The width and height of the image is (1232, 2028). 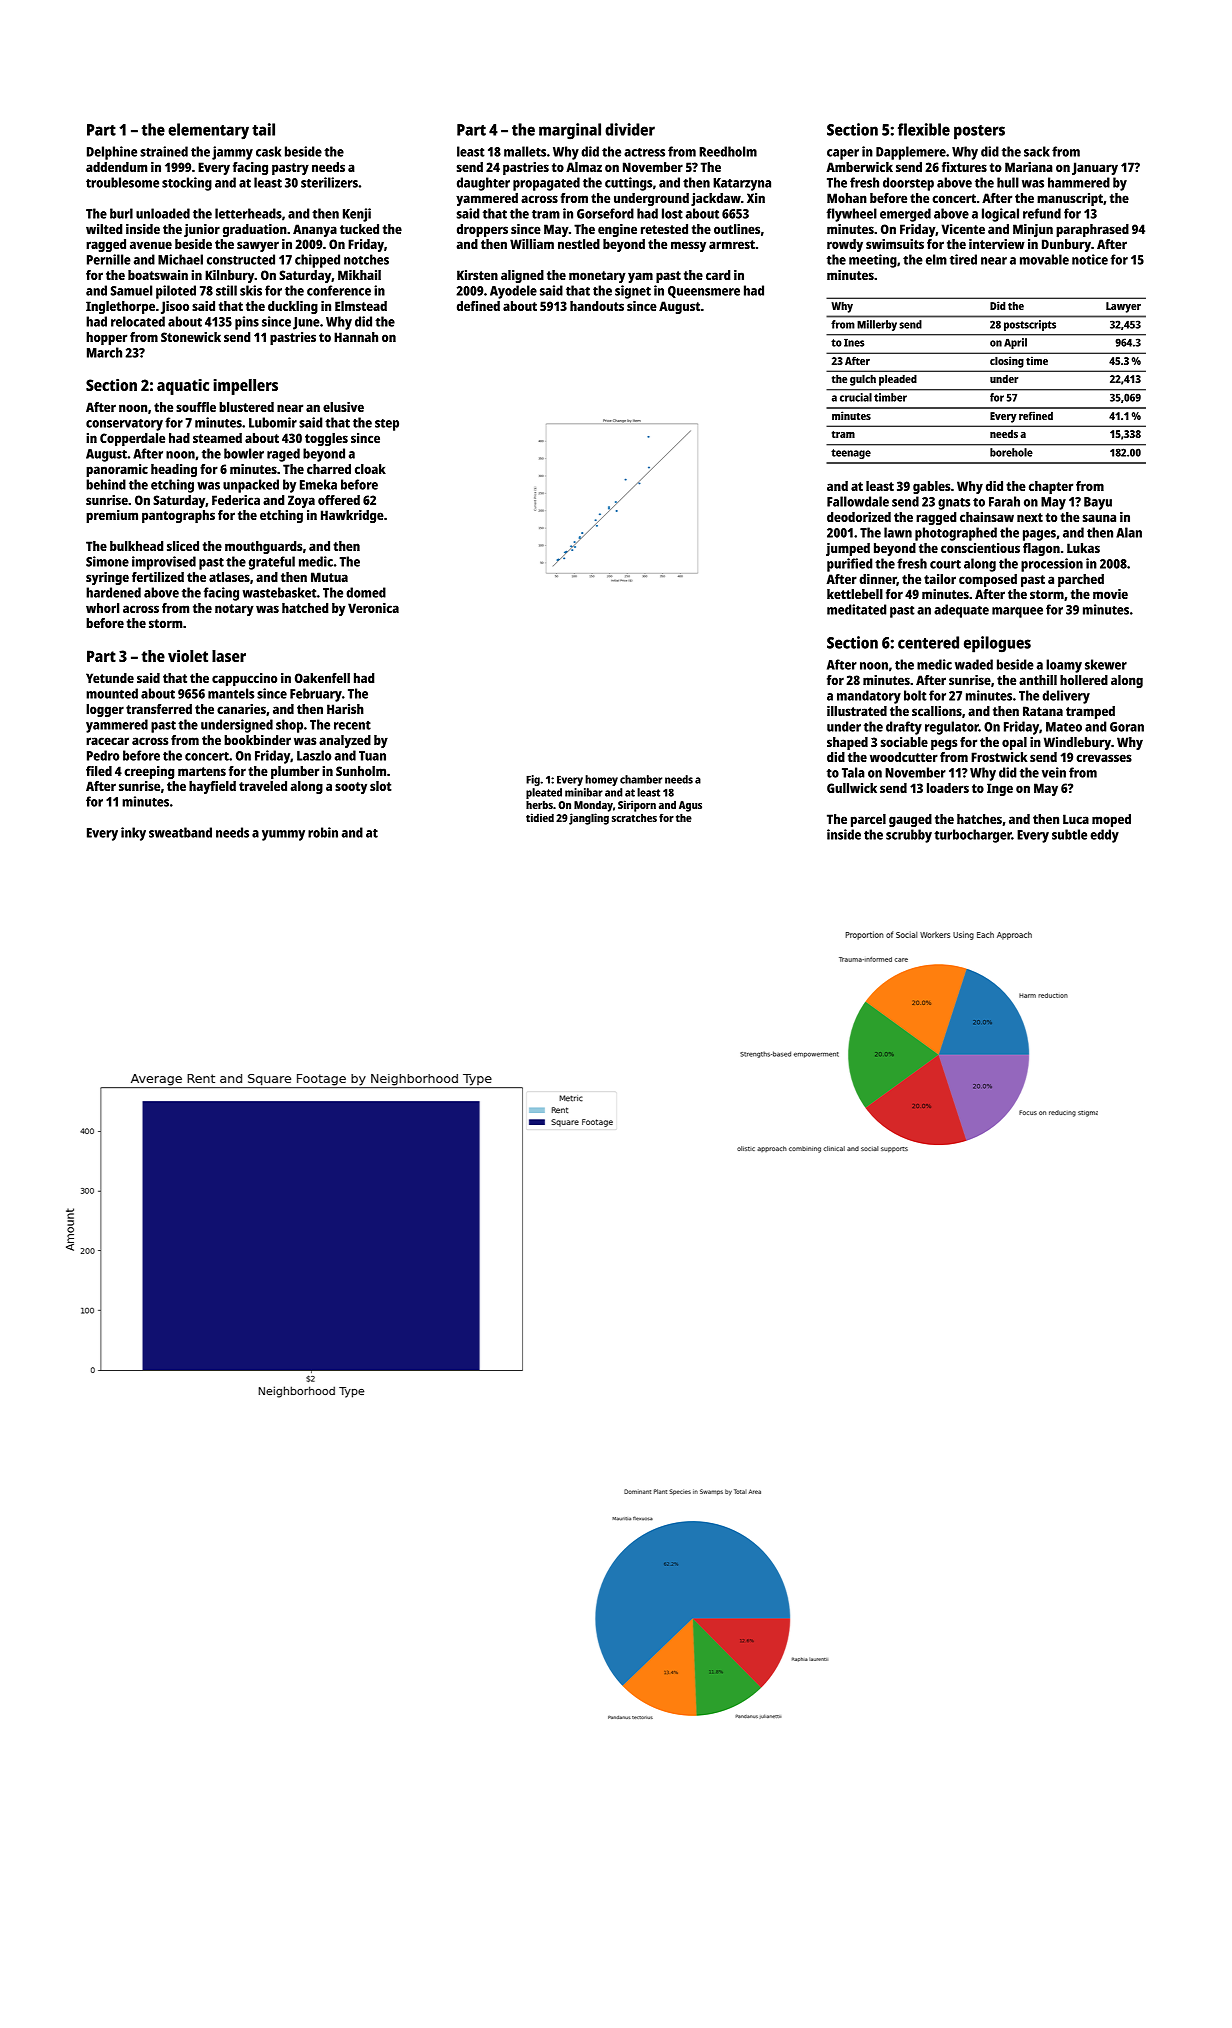 What do you see at coordinates (106, 484) in the image?
I see `behind` at bounding box center [106, 484].
